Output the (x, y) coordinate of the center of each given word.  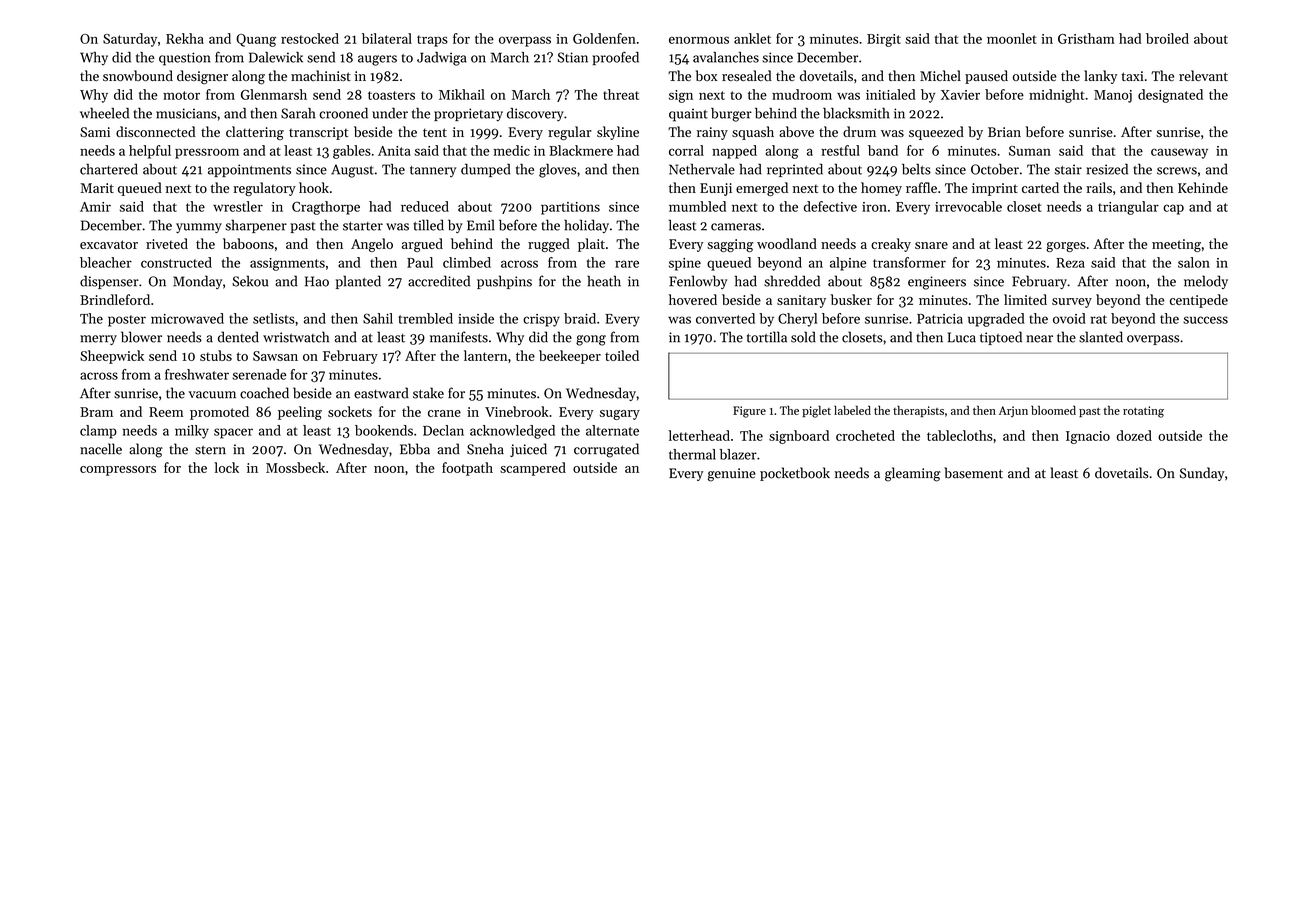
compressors (118, 471)
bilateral (387, 38)
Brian (1004, 132)
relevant (1203, 75)
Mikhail (462, 94)
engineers (937, 283)
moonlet (1012, 38)
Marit (97, 188)
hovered (693, 299)
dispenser (109, 282)
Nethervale (702, 169)
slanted (1101, 337)
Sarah (298, 113)
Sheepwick (112, 357)
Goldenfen (604, 38)
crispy (541, 320)
